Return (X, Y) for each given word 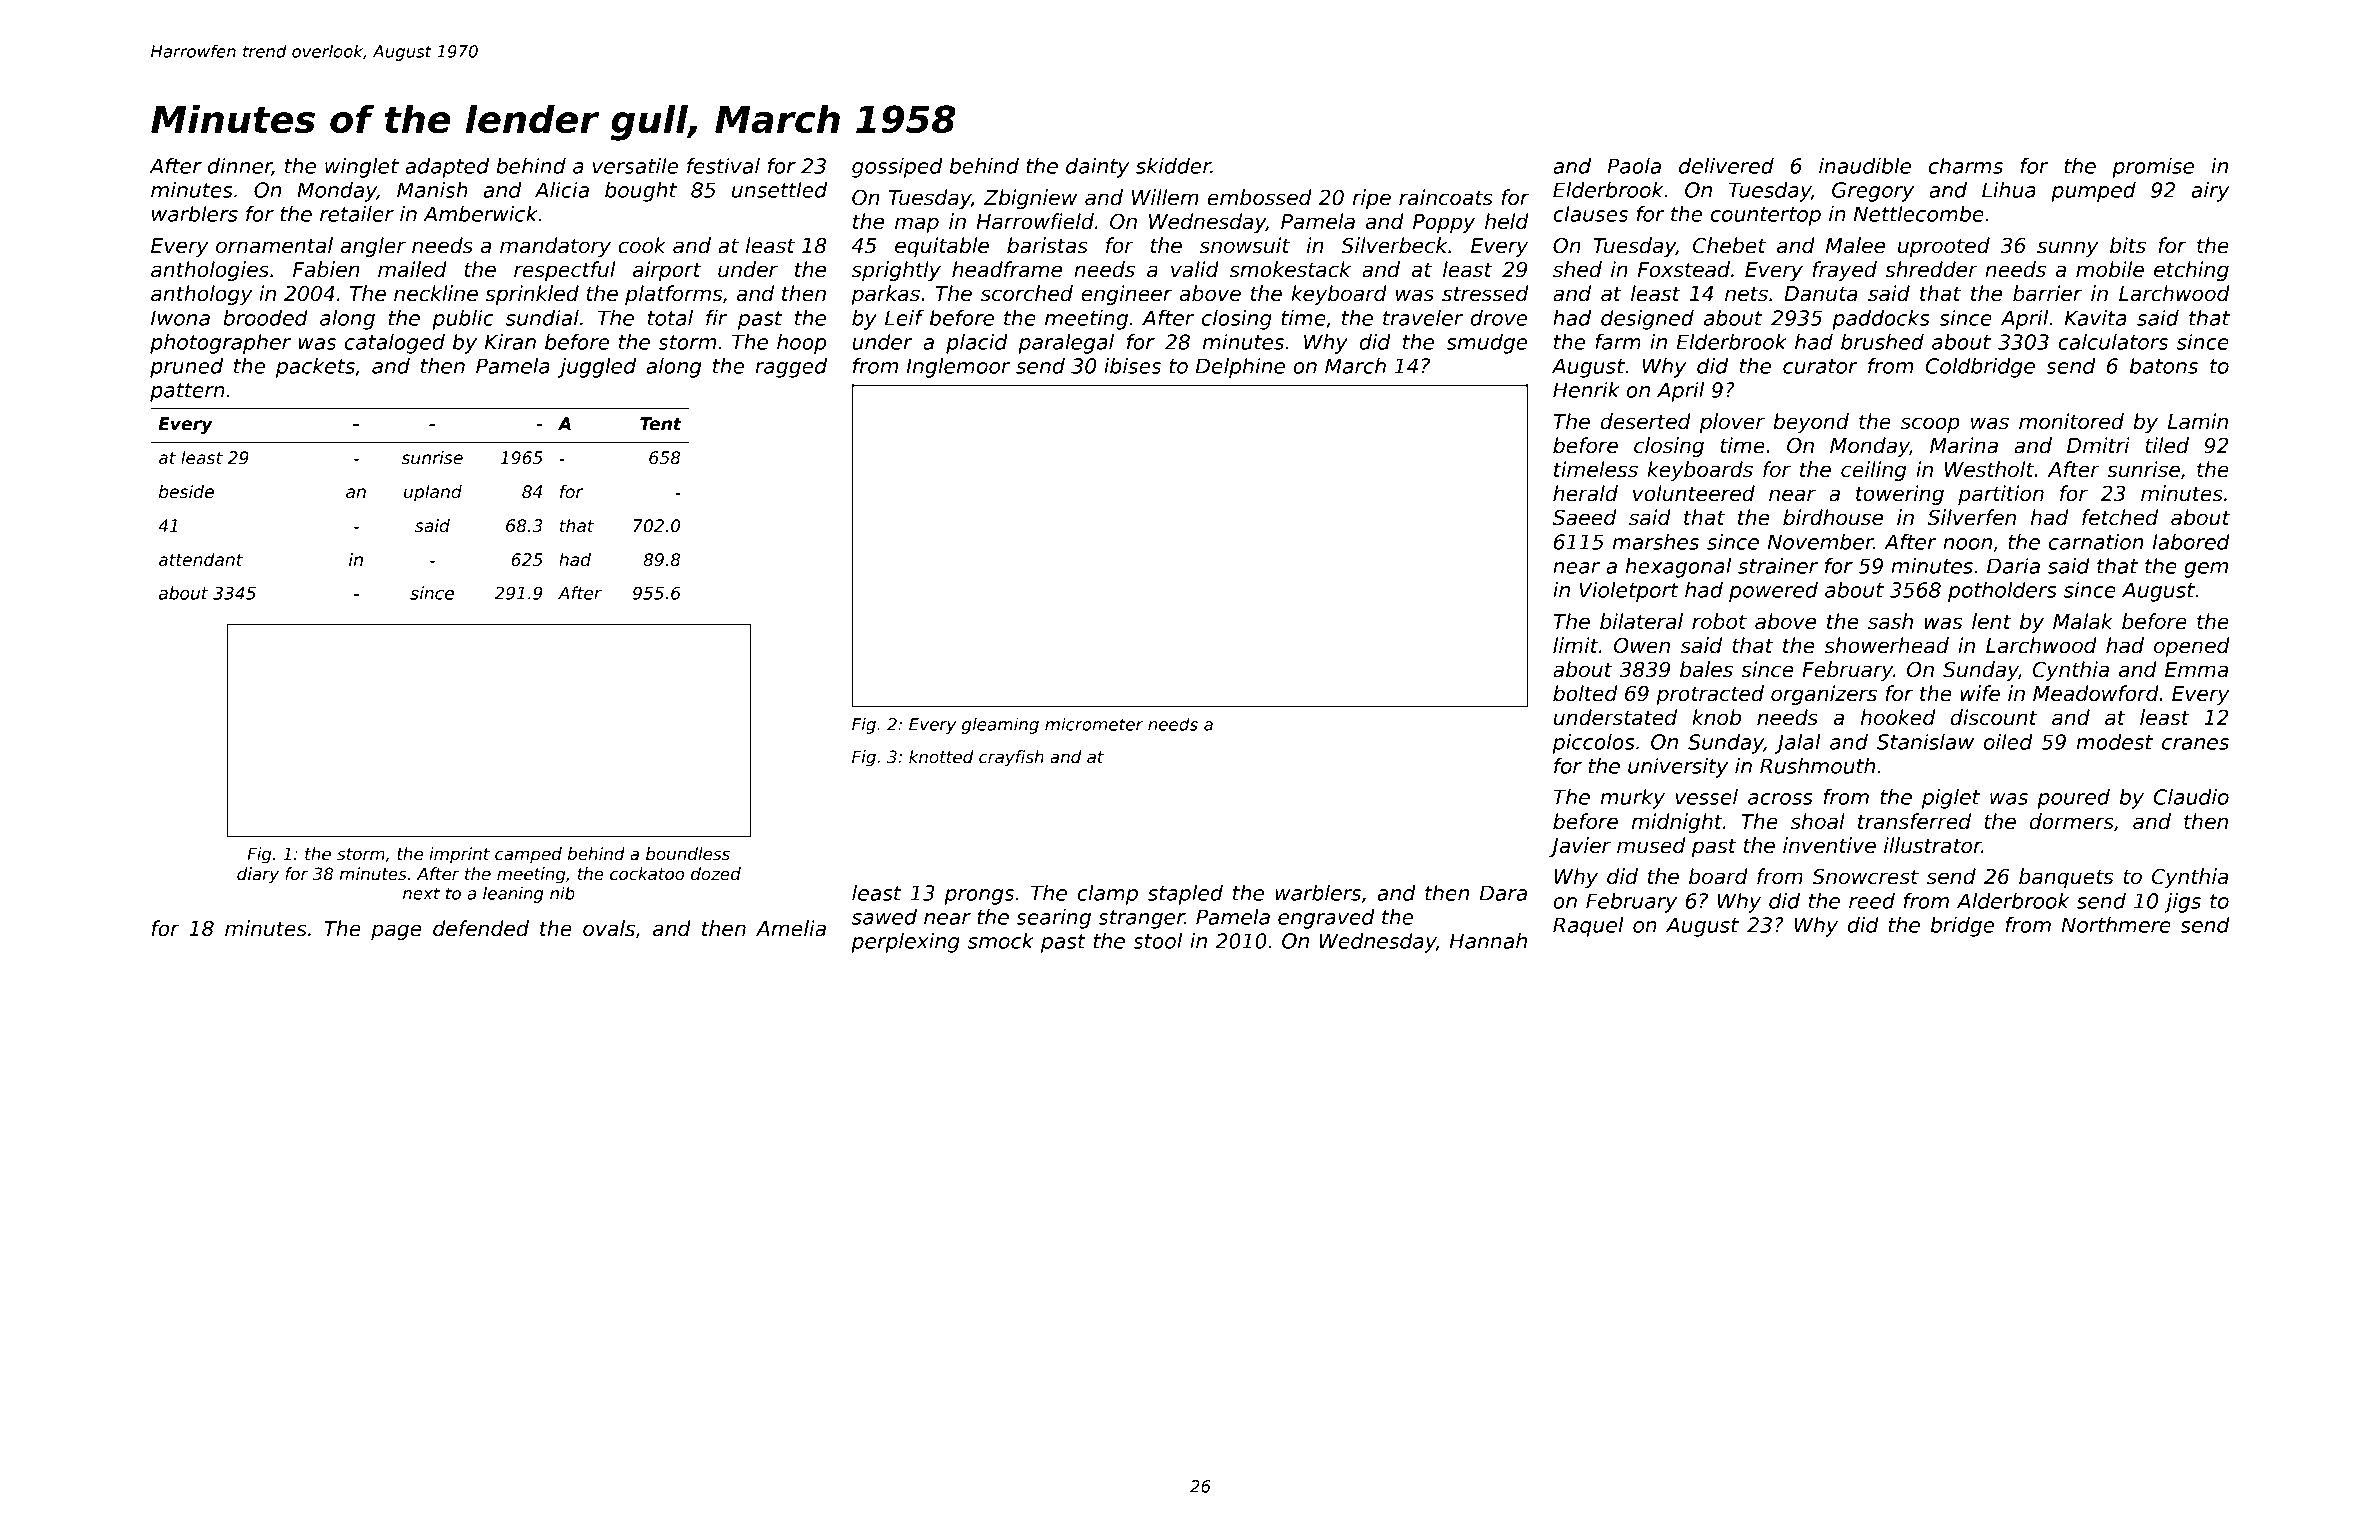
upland (433, 493)
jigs (2182, 903)
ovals (609, 928)
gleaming (1000, 725)
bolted (1585, 693)
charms (1966, 166)
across (1780, 799)
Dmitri (2098, 445)
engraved (1326, 919)
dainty (1097, 168)
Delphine (1240, 368)
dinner (240, 167)
